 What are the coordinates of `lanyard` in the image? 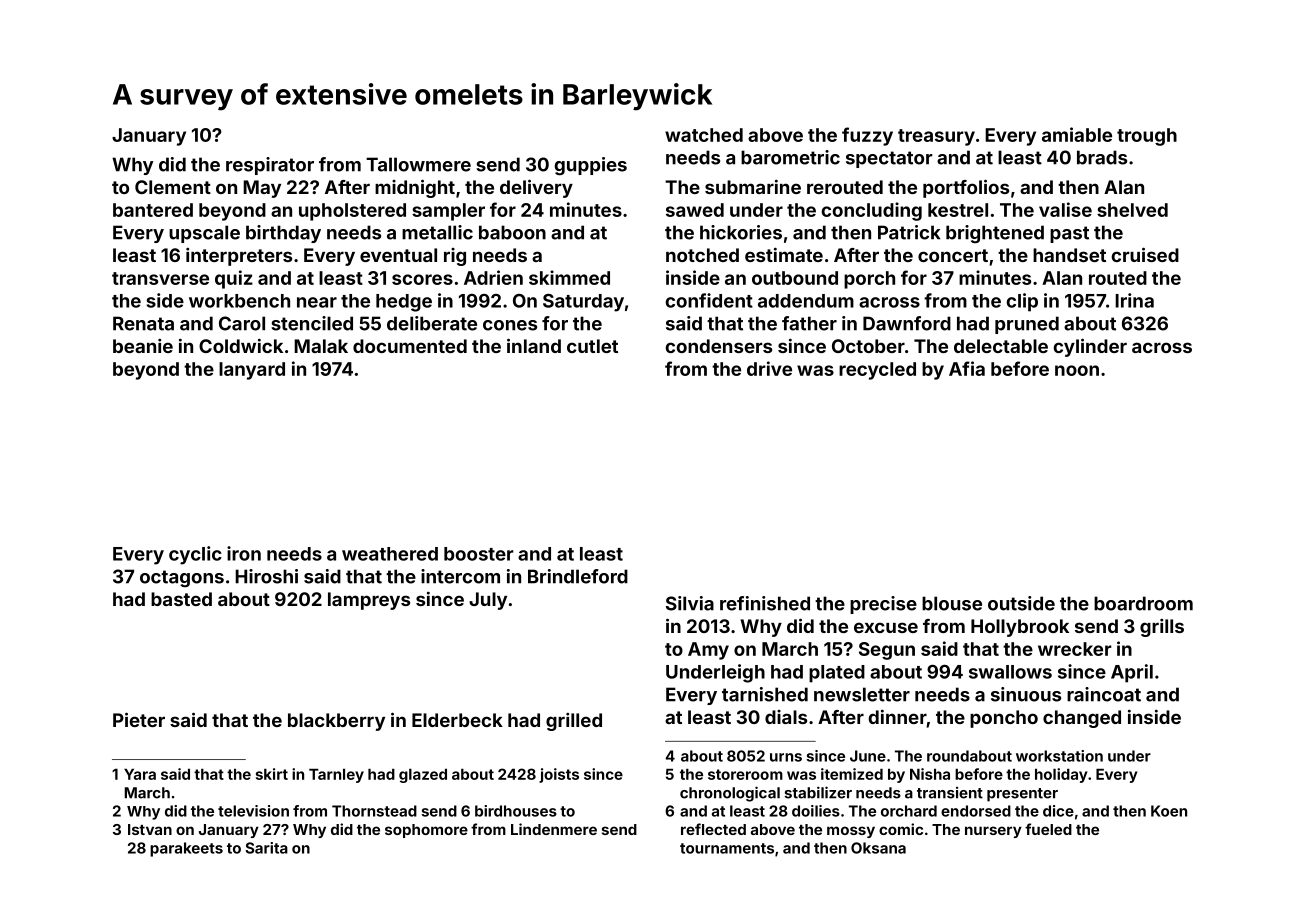 It's located at (252, 371).
